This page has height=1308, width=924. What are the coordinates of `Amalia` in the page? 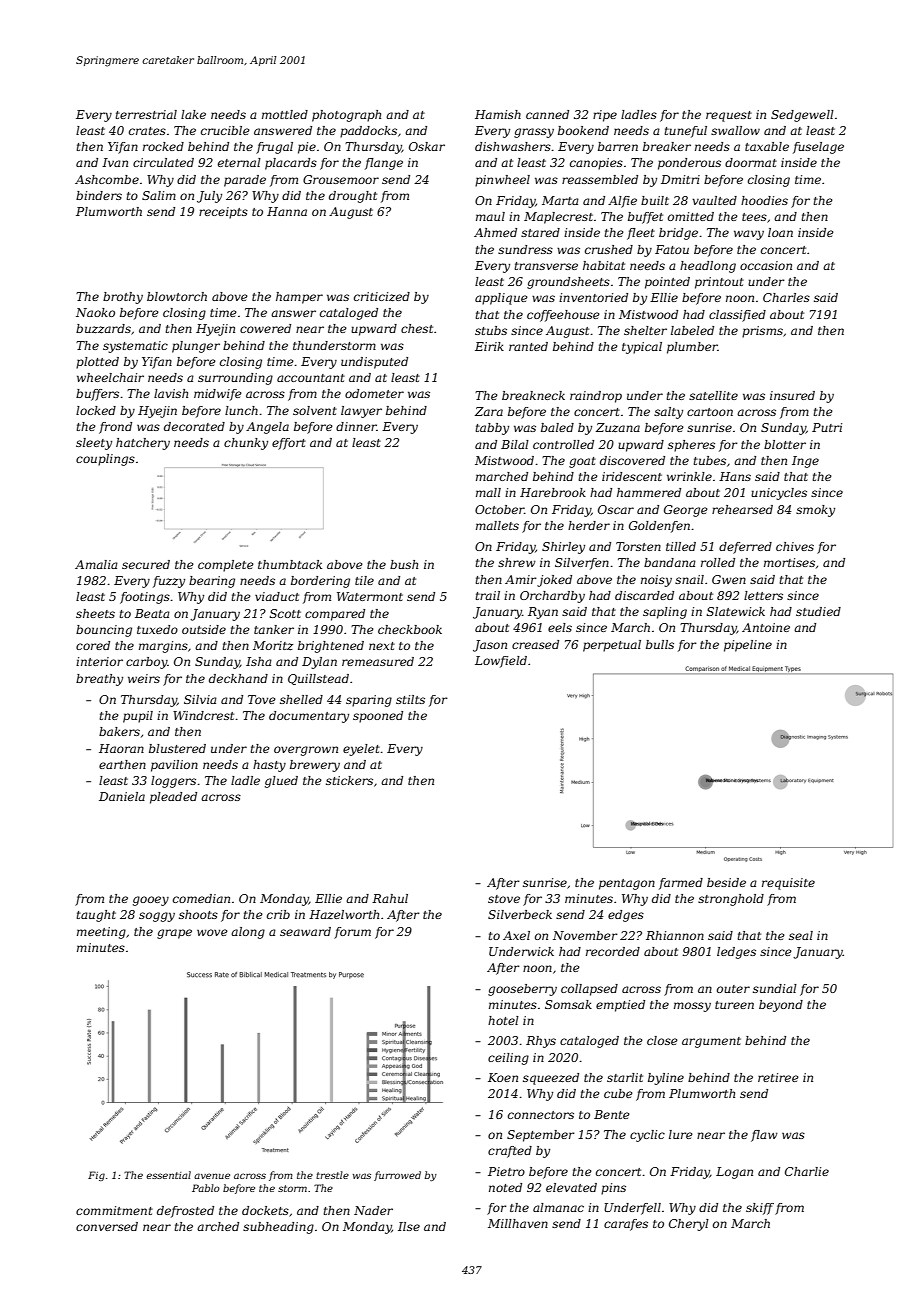 It's located at (96, 564).
